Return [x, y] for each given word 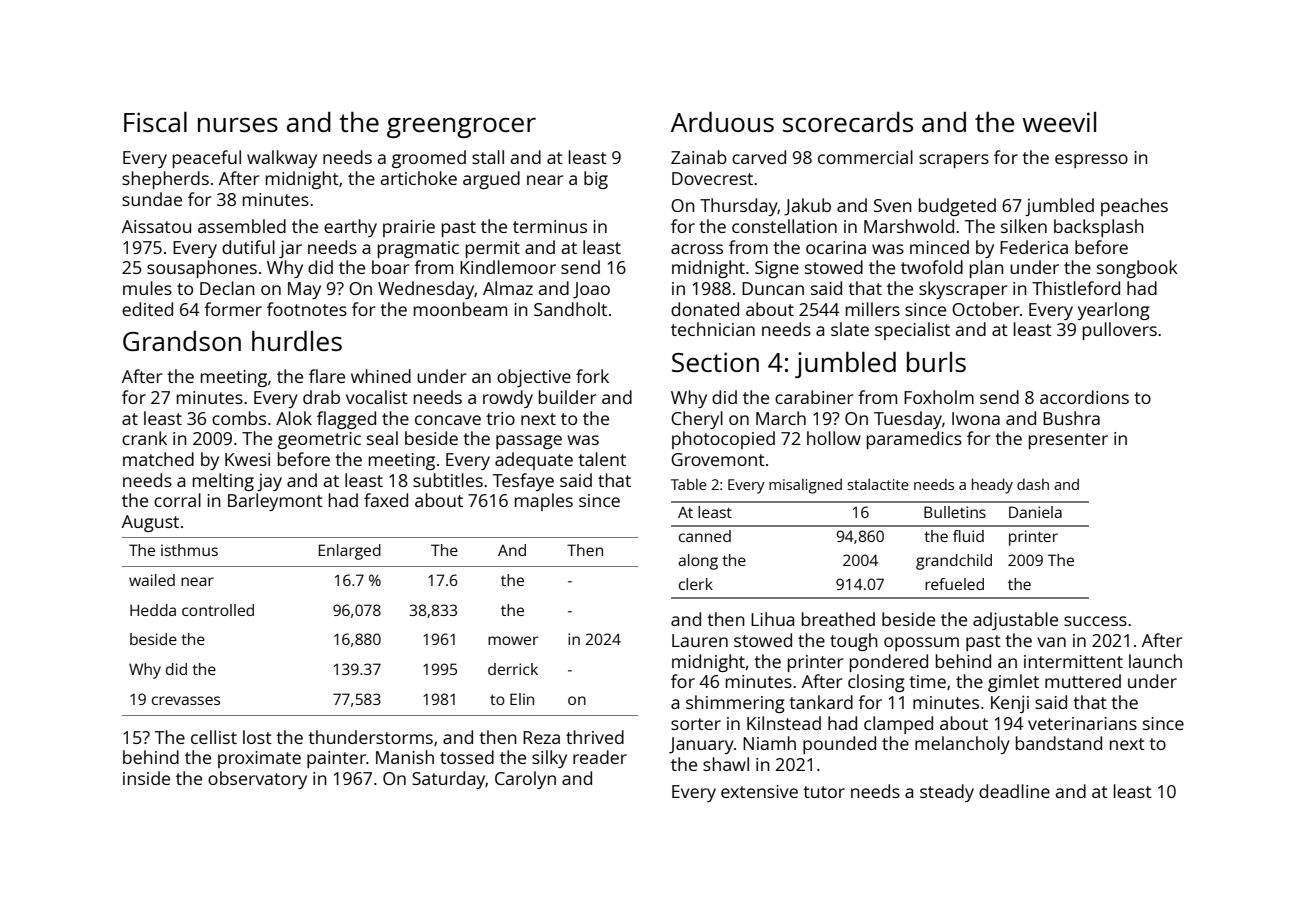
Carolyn [525, 780]
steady [947, 793]
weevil [1059, 122]
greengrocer [461, 128]
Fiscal [155, 122]
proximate [259, 759]
